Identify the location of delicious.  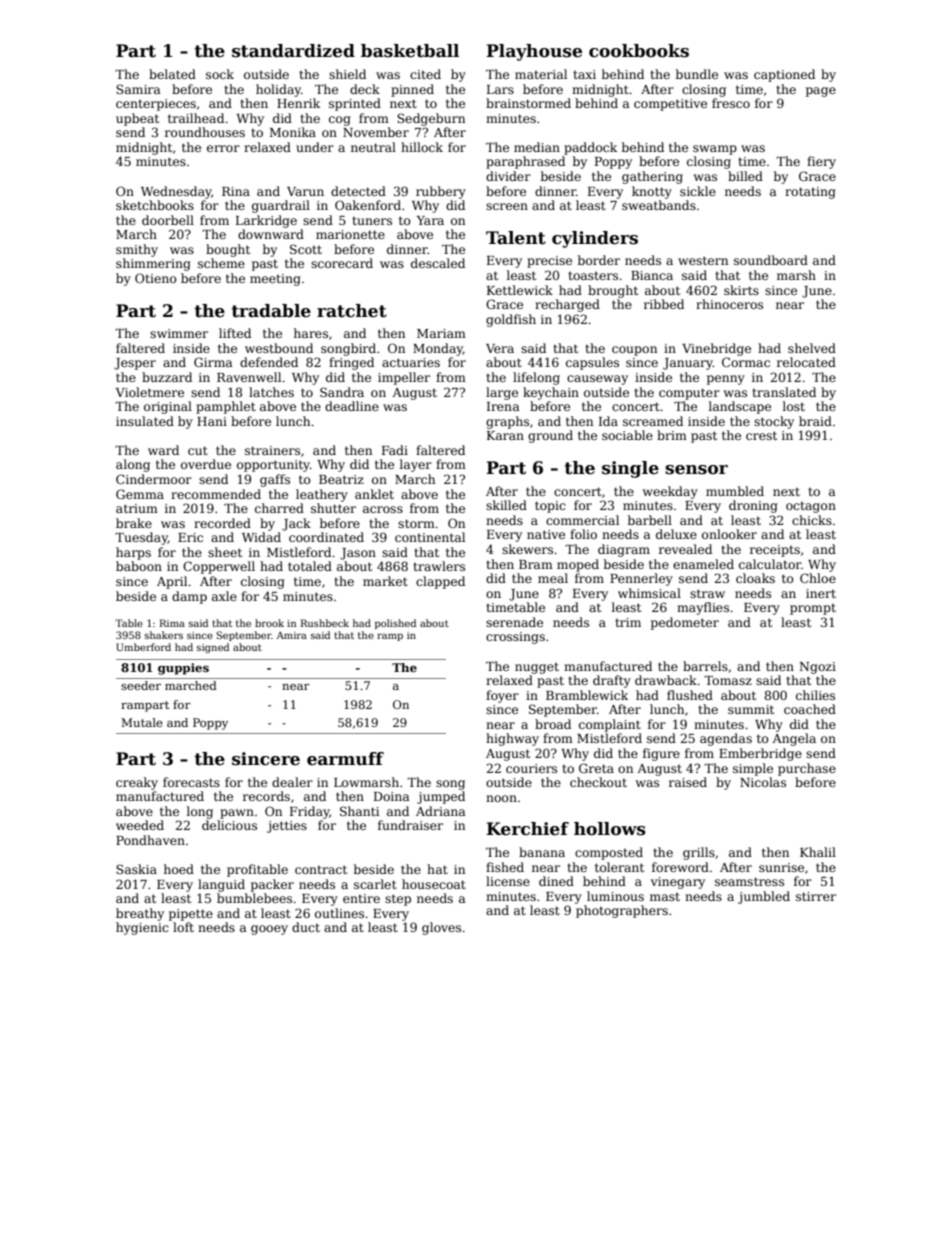
(229, 825).
